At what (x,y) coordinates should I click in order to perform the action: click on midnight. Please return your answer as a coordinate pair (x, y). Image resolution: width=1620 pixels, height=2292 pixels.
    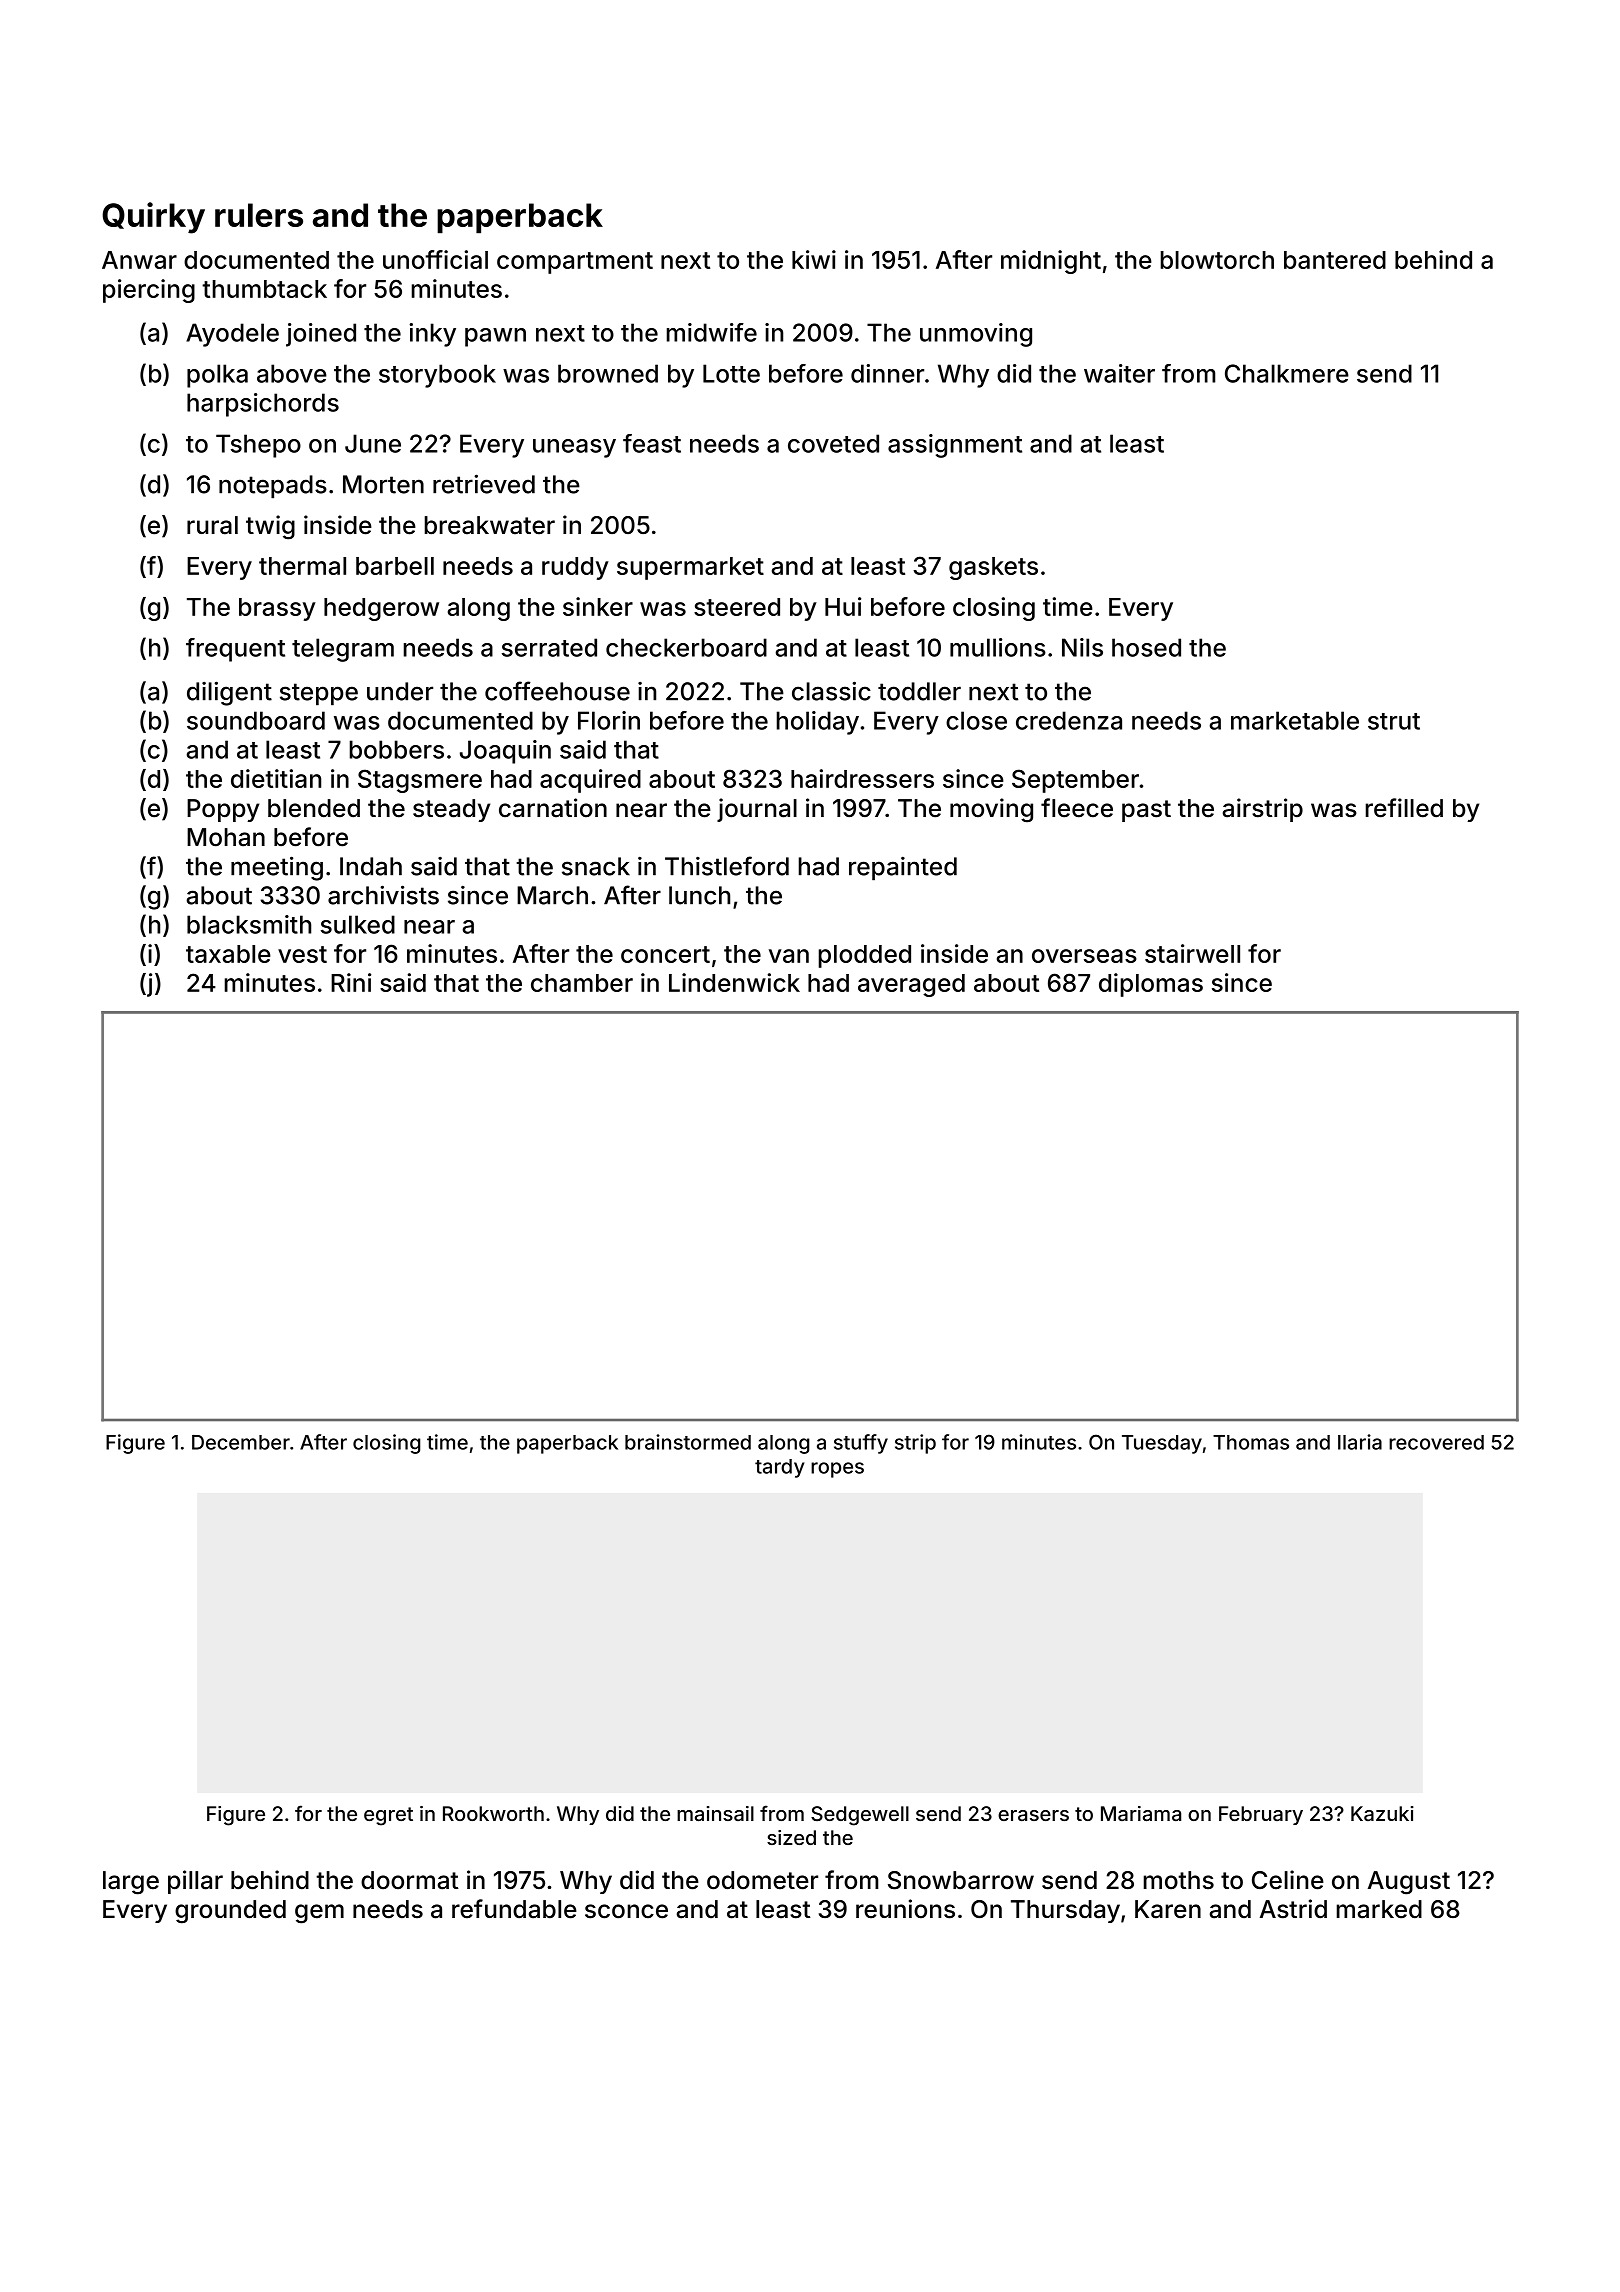
    Looking at the image, I should click on (1051, 262).
